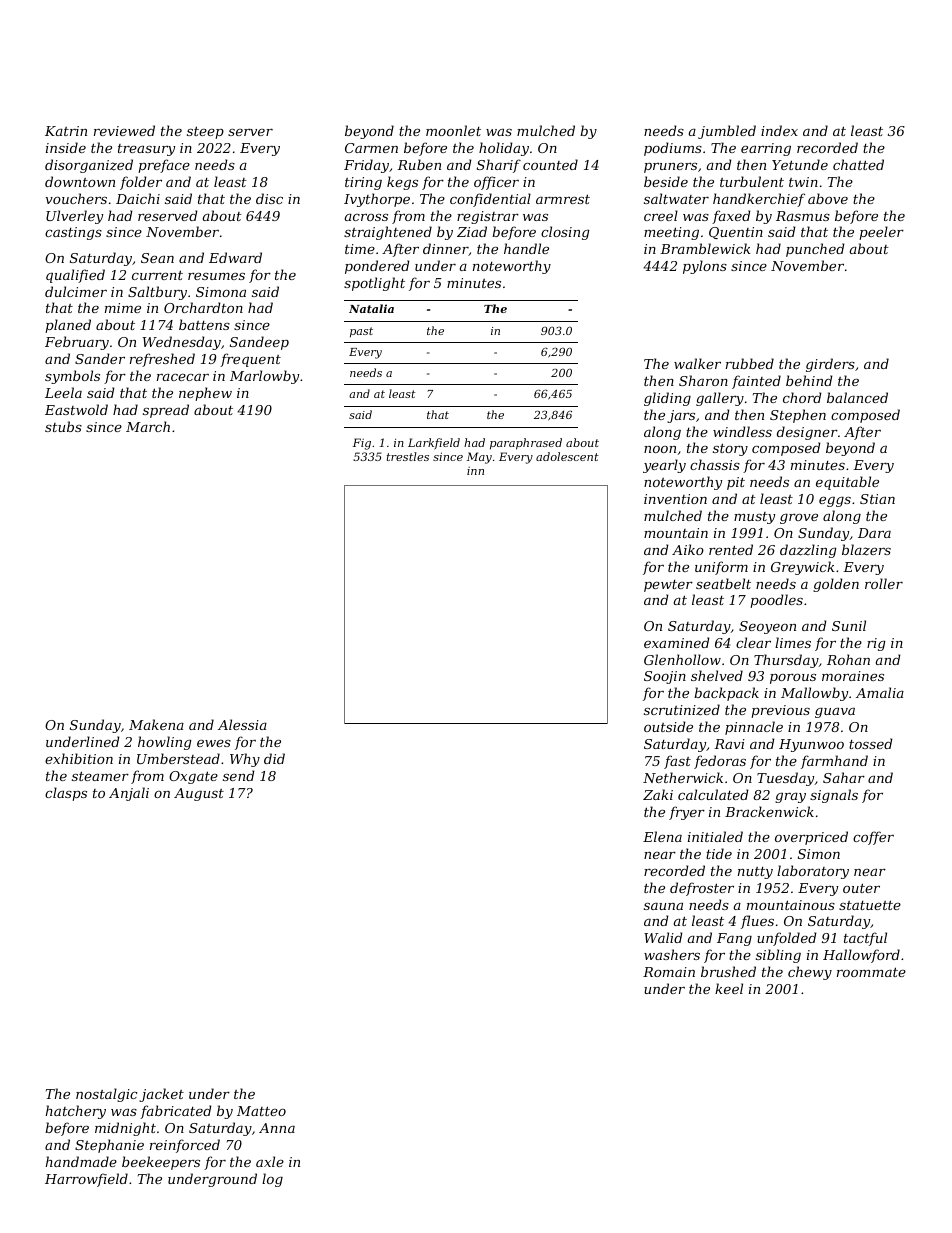 The image size is (952, 1233). I want to click on log, so click(272, 1180).
